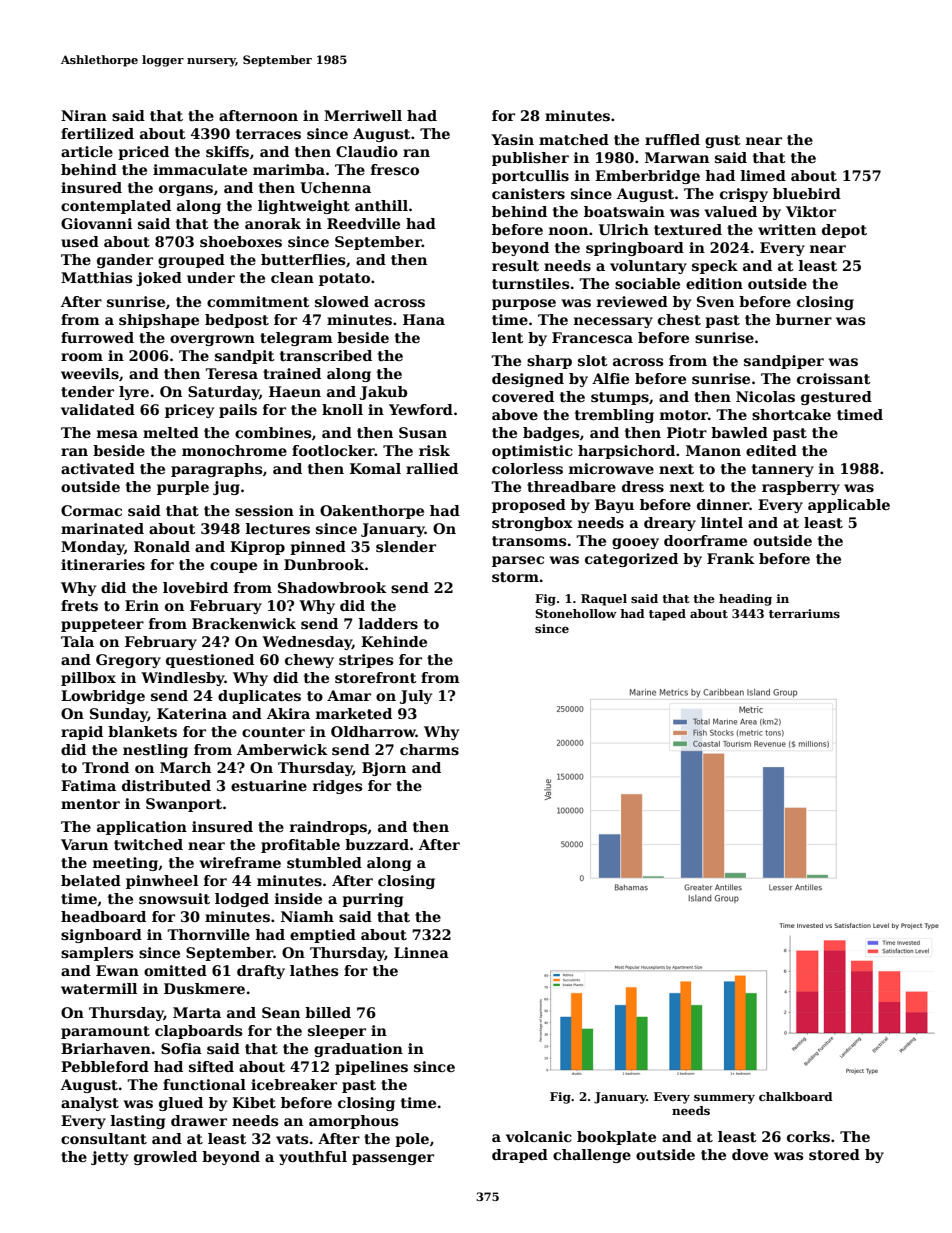 This screenshot has width=952, height=1233. What do you see at coordinates (200, 169) in the screenshot?
I see `immaculate` at bounding box center [200, 169].
